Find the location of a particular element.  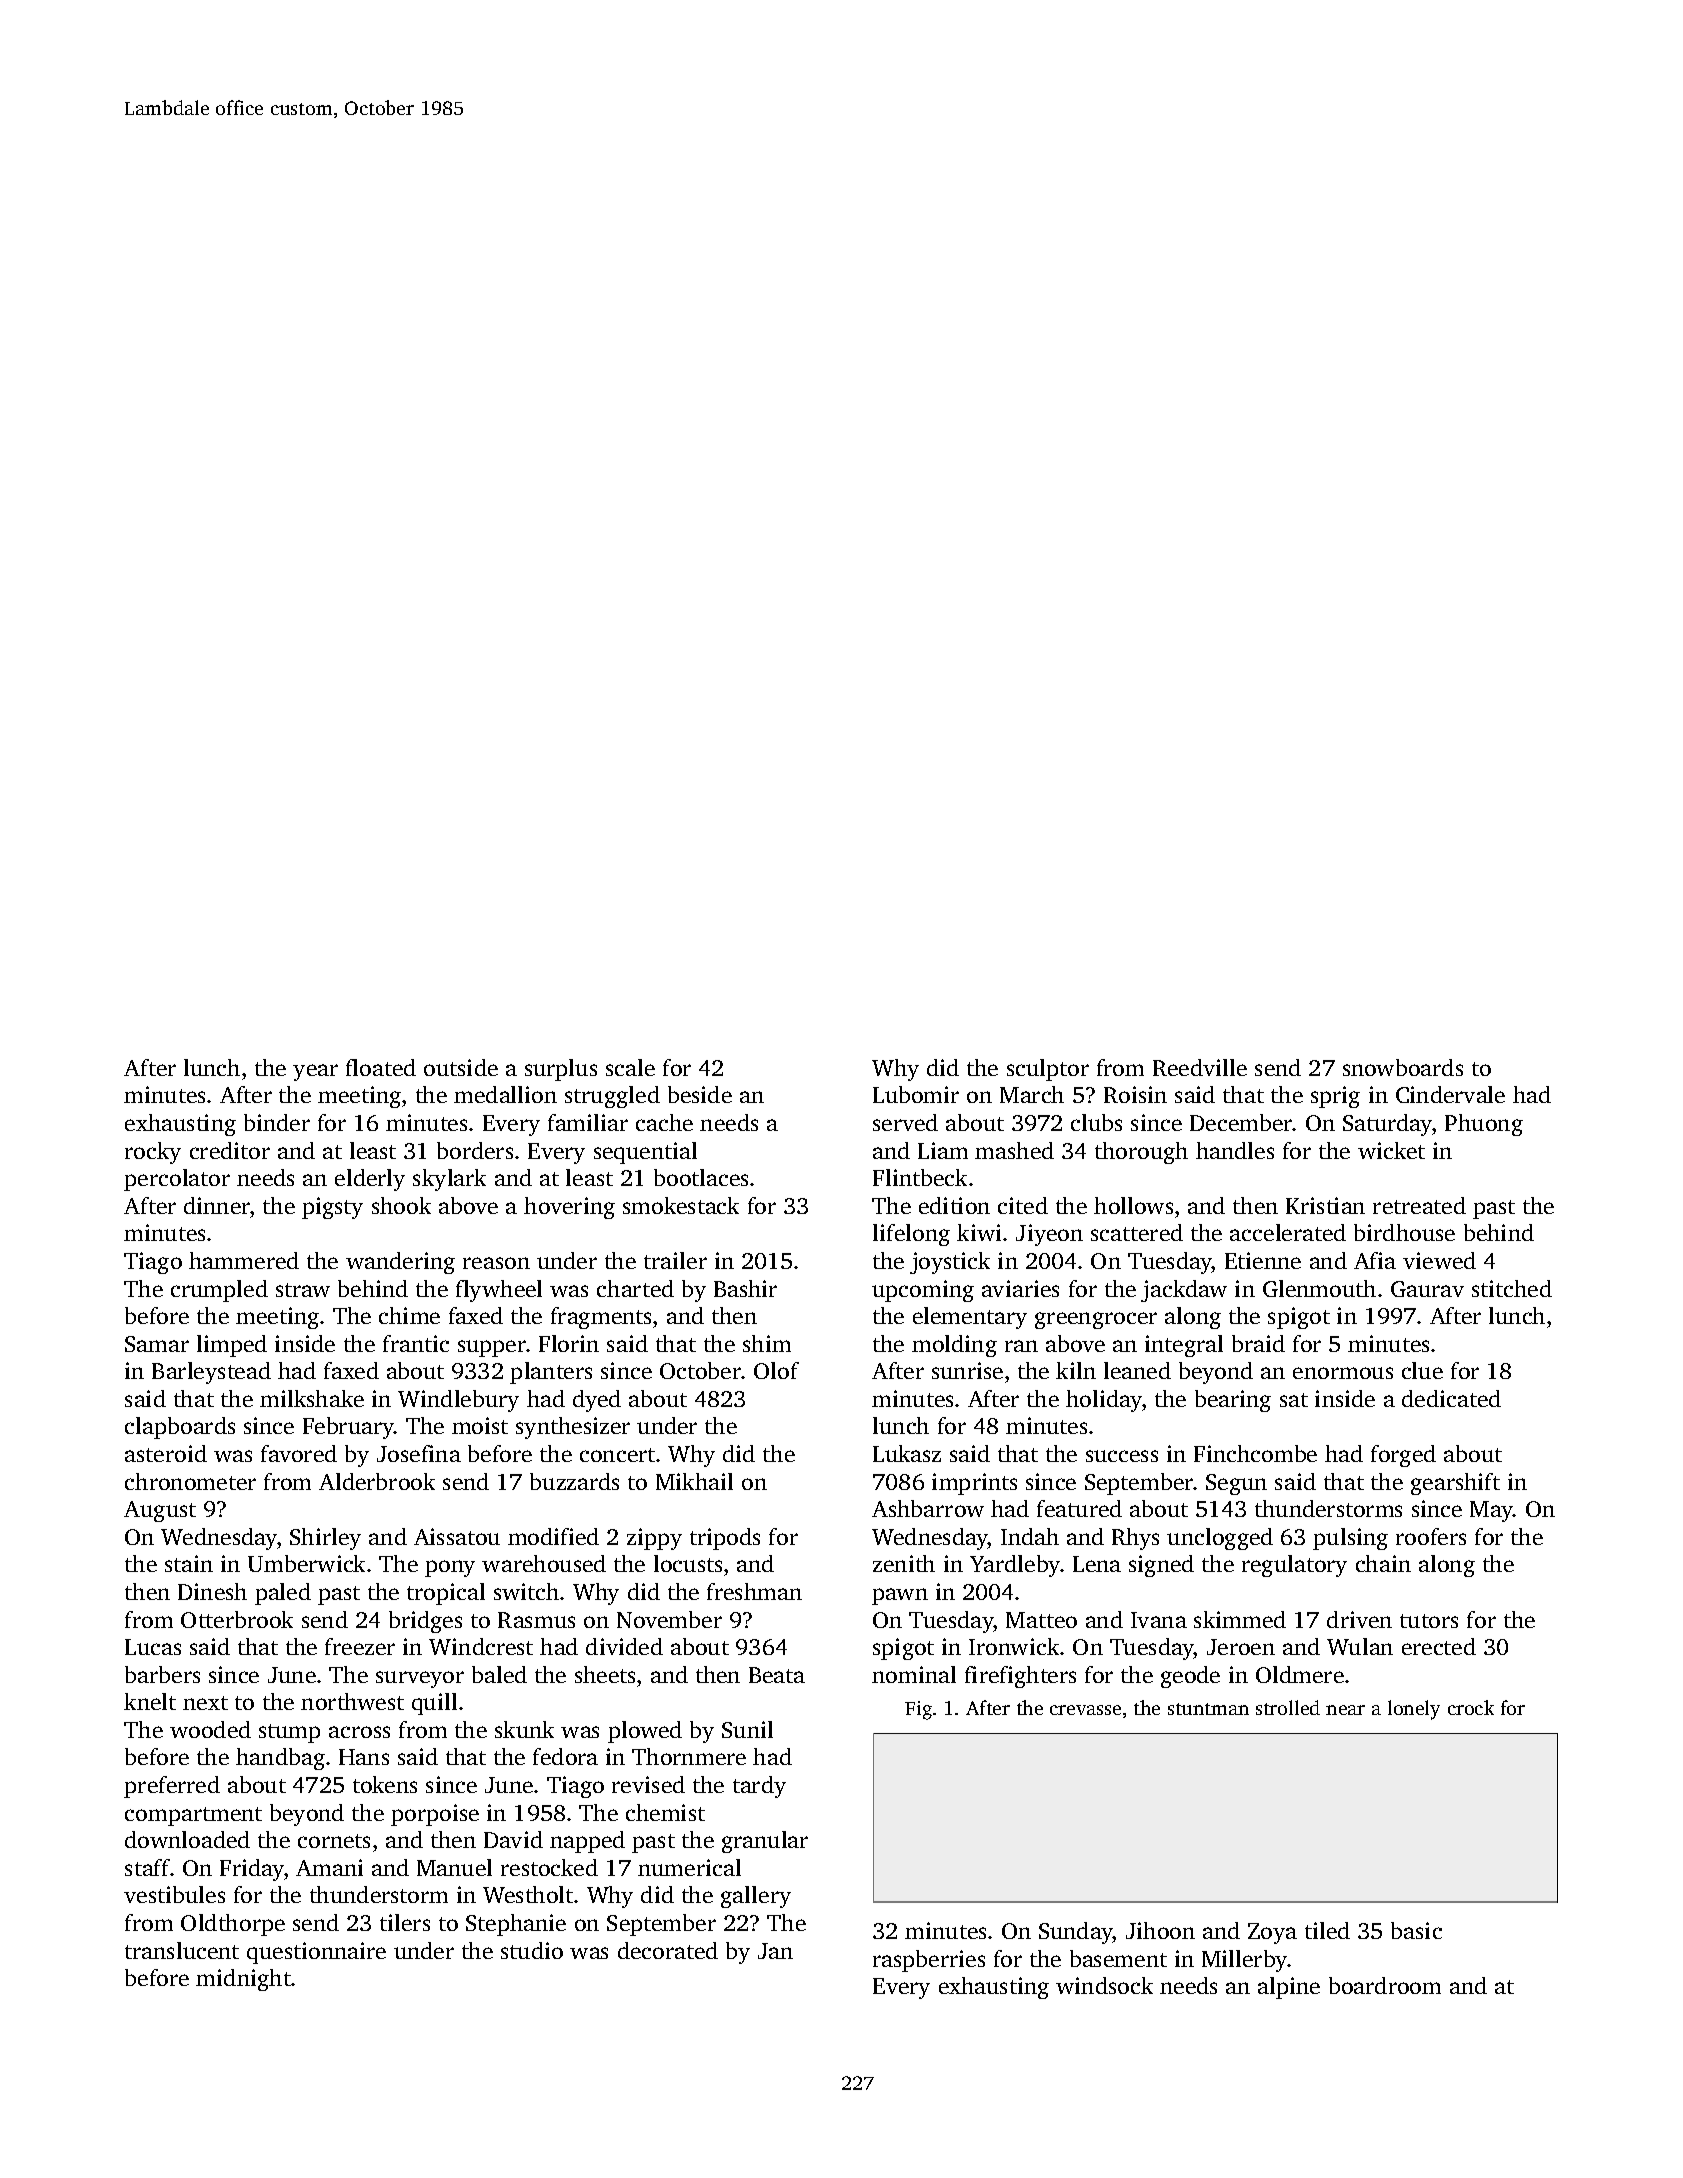

outside is located at coordinates (461, 1067).
